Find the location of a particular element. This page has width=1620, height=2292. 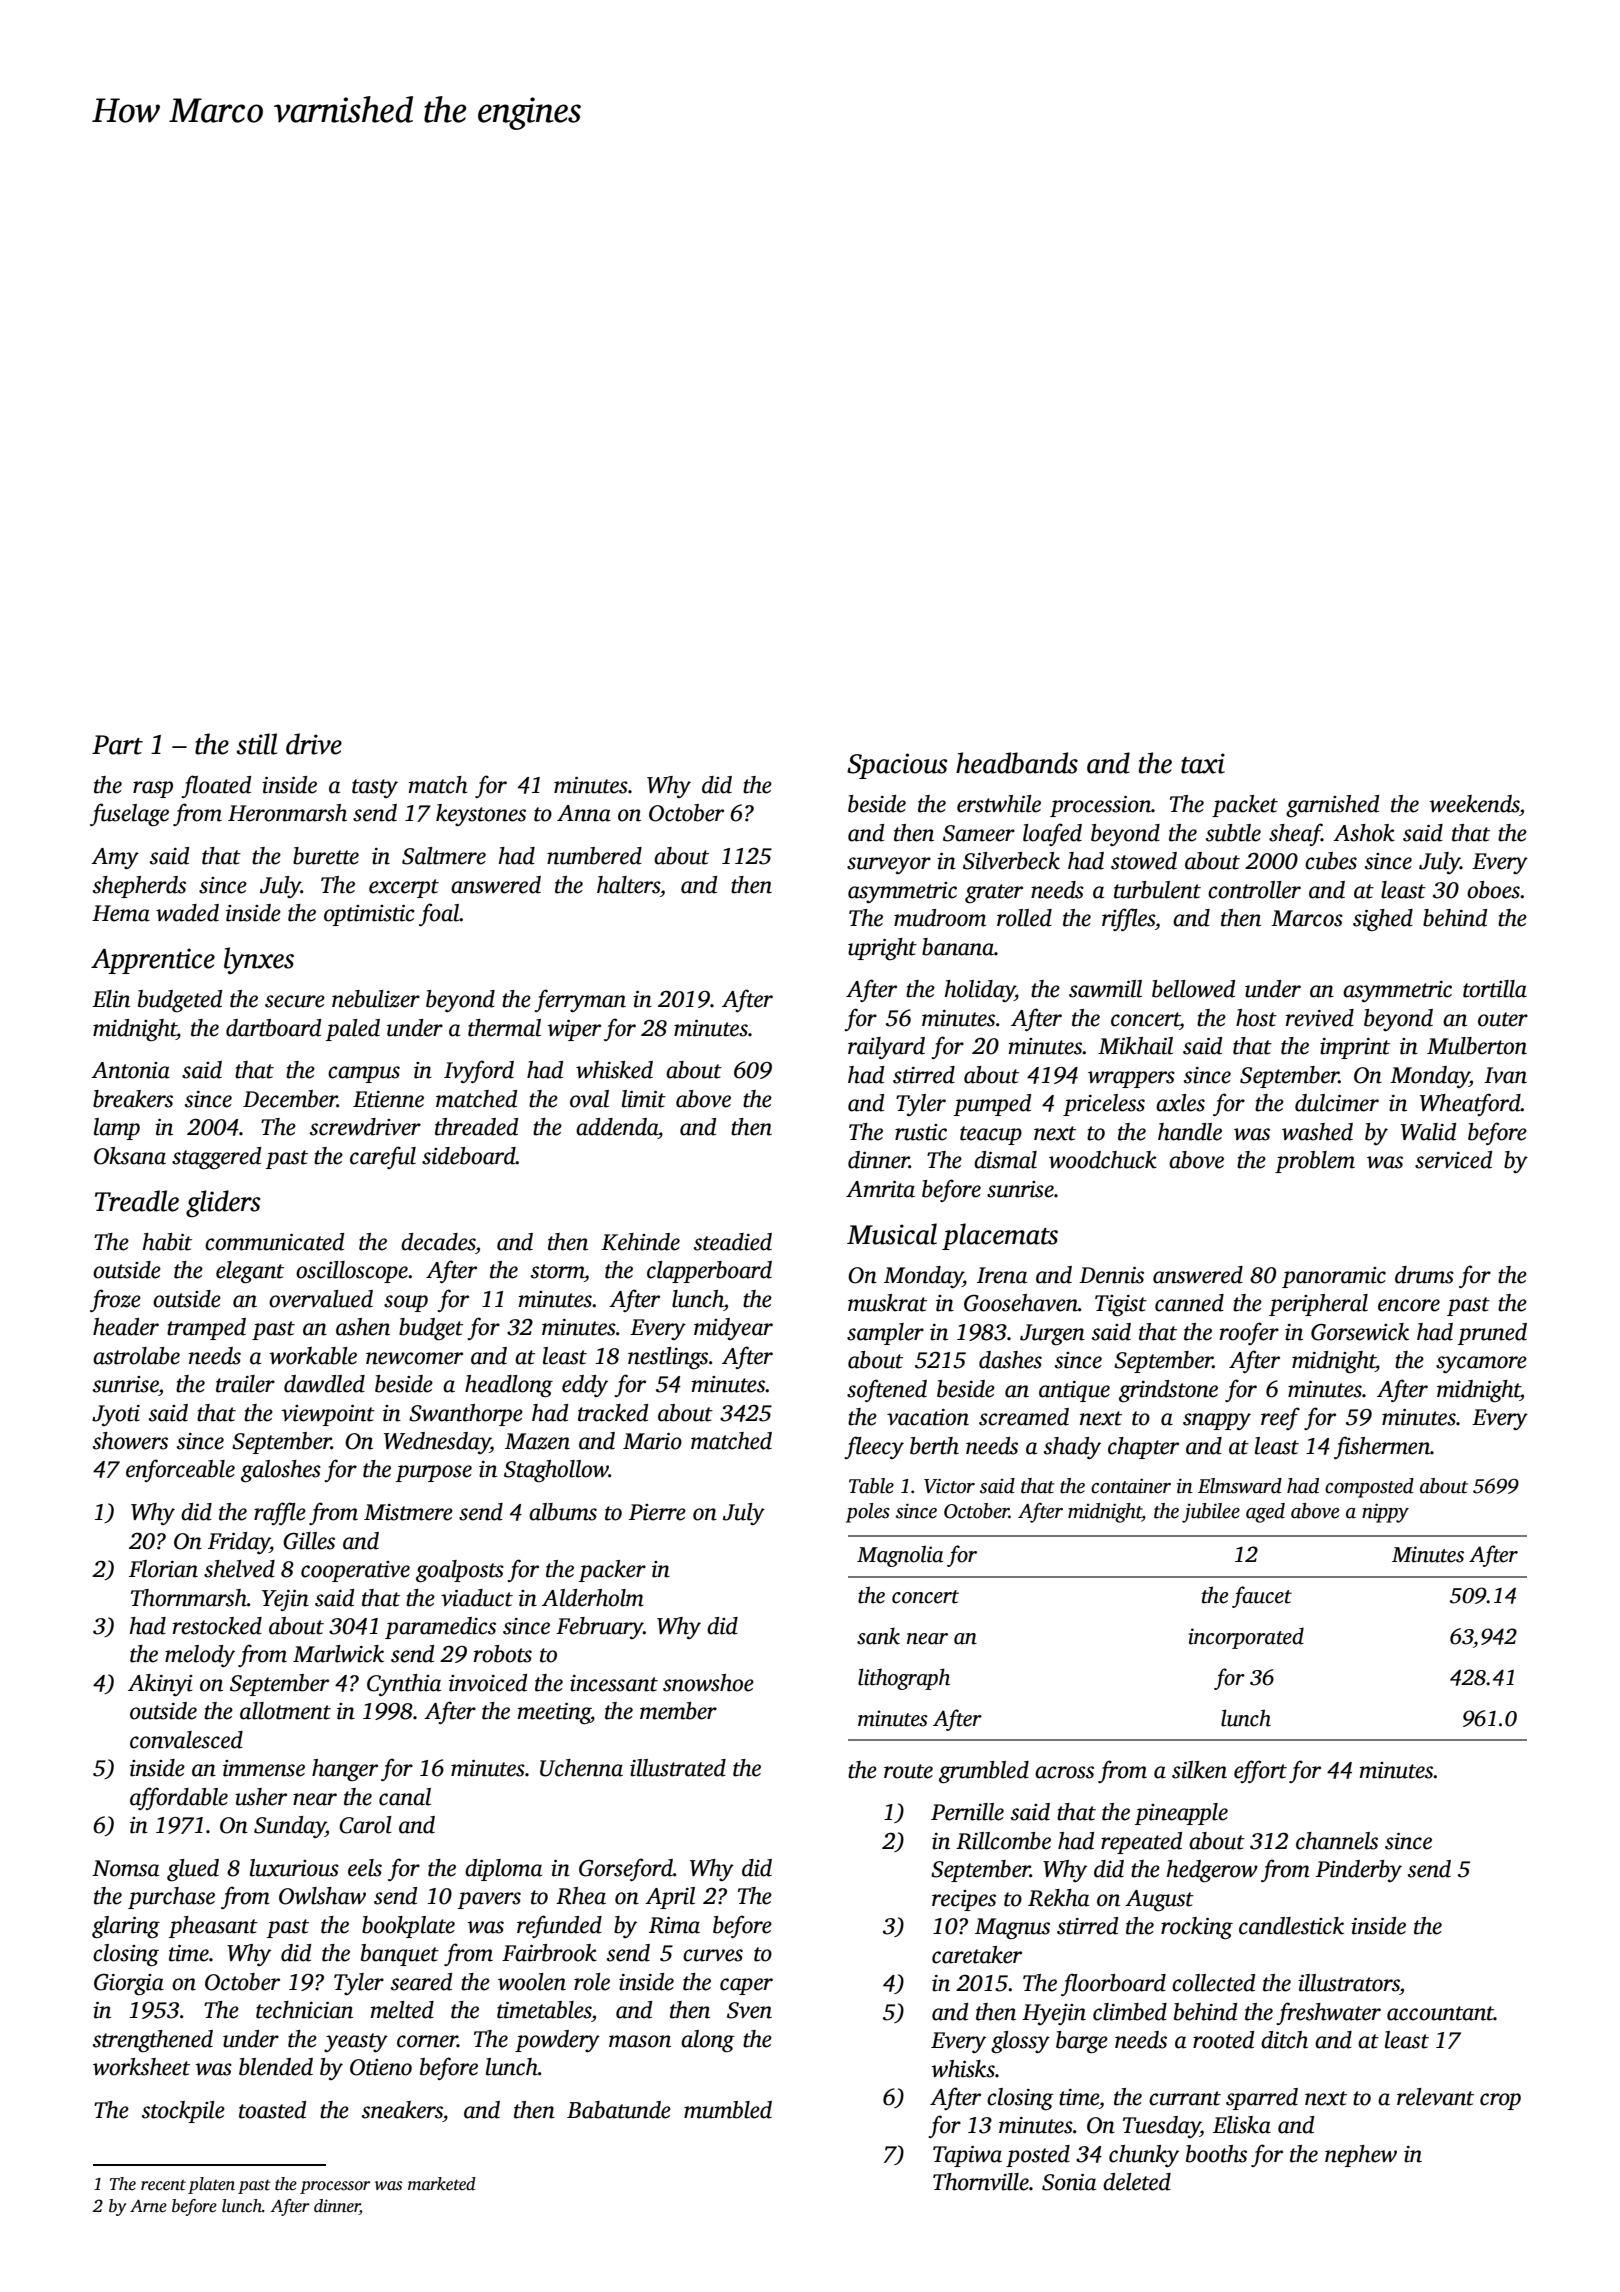

yeasty is located at coordinates (356, 2042).
